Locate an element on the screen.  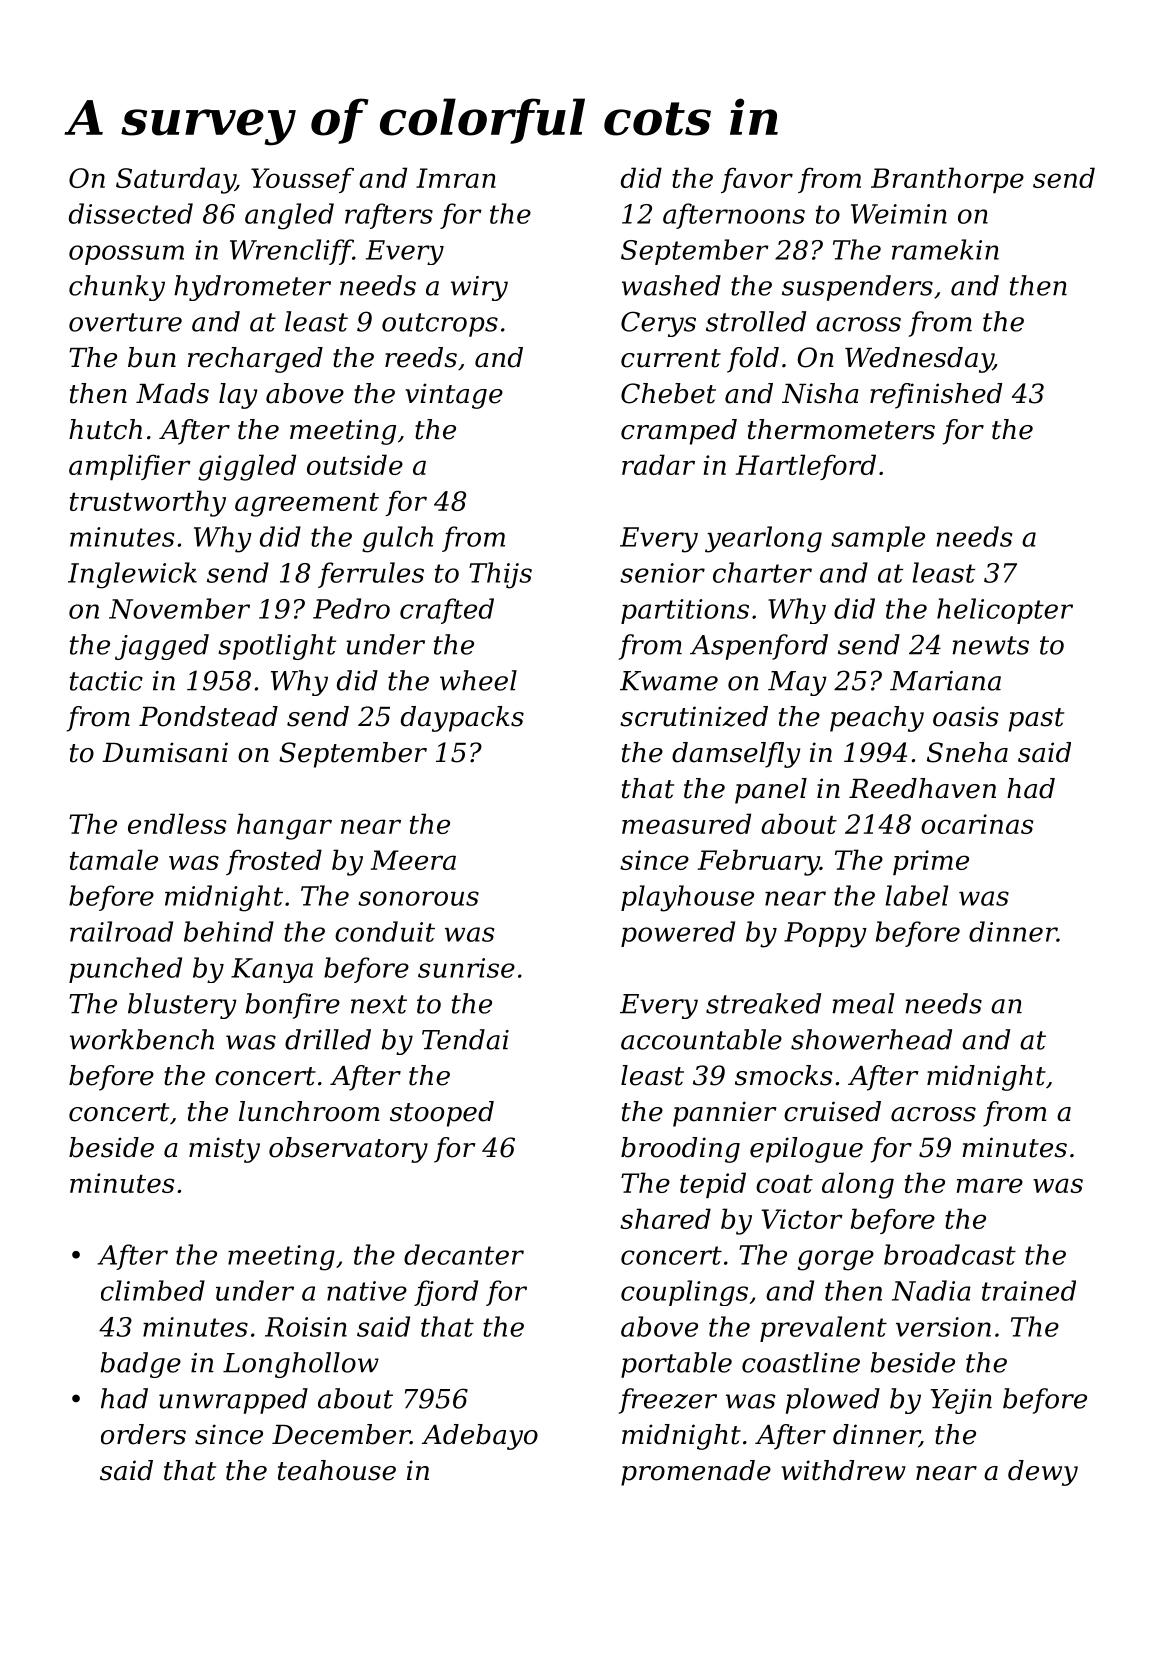
chunky is located at coordinates (117, 288).
